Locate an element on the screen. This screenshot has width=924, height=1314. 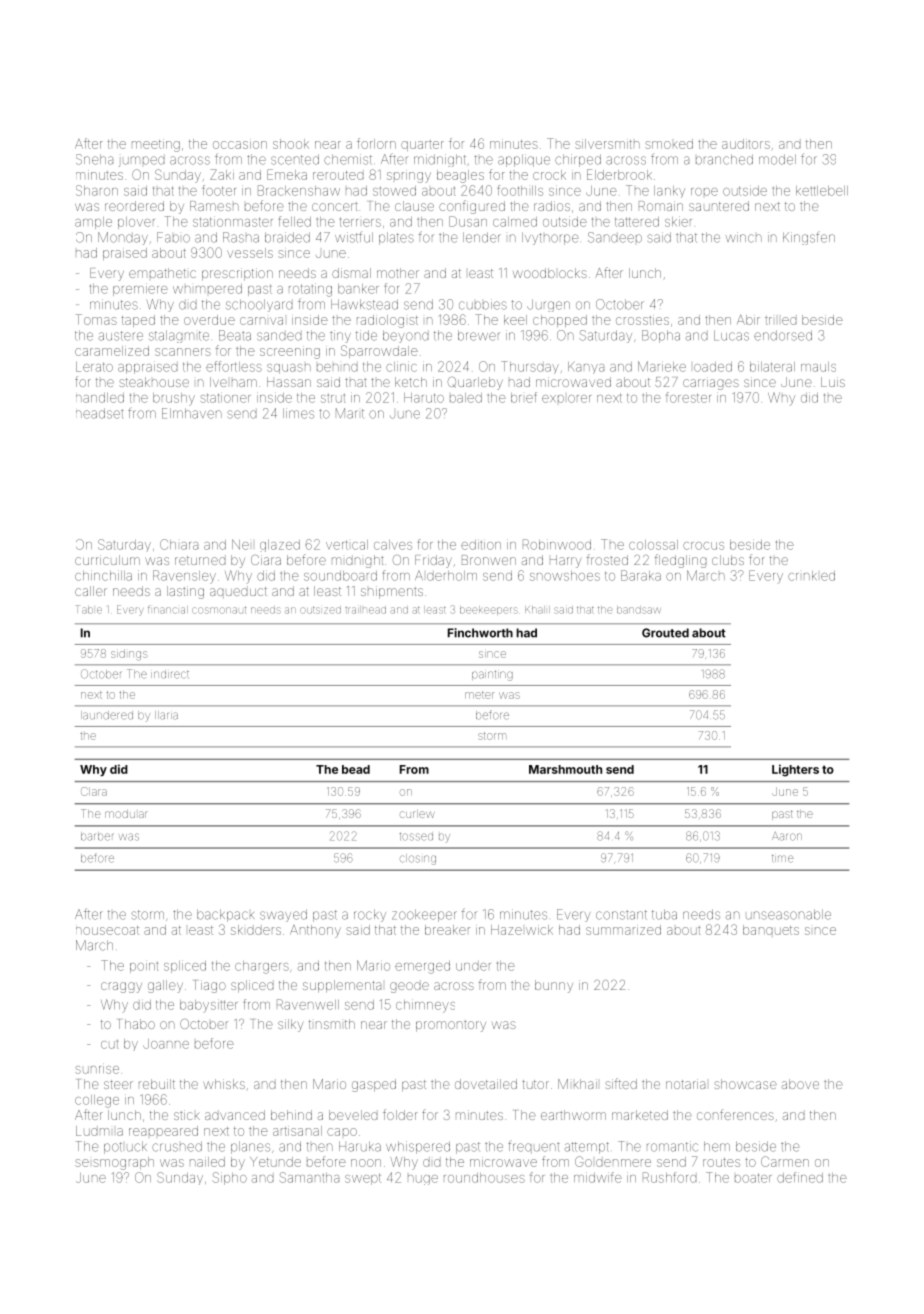
bead is located at coordinates (356, 769).
